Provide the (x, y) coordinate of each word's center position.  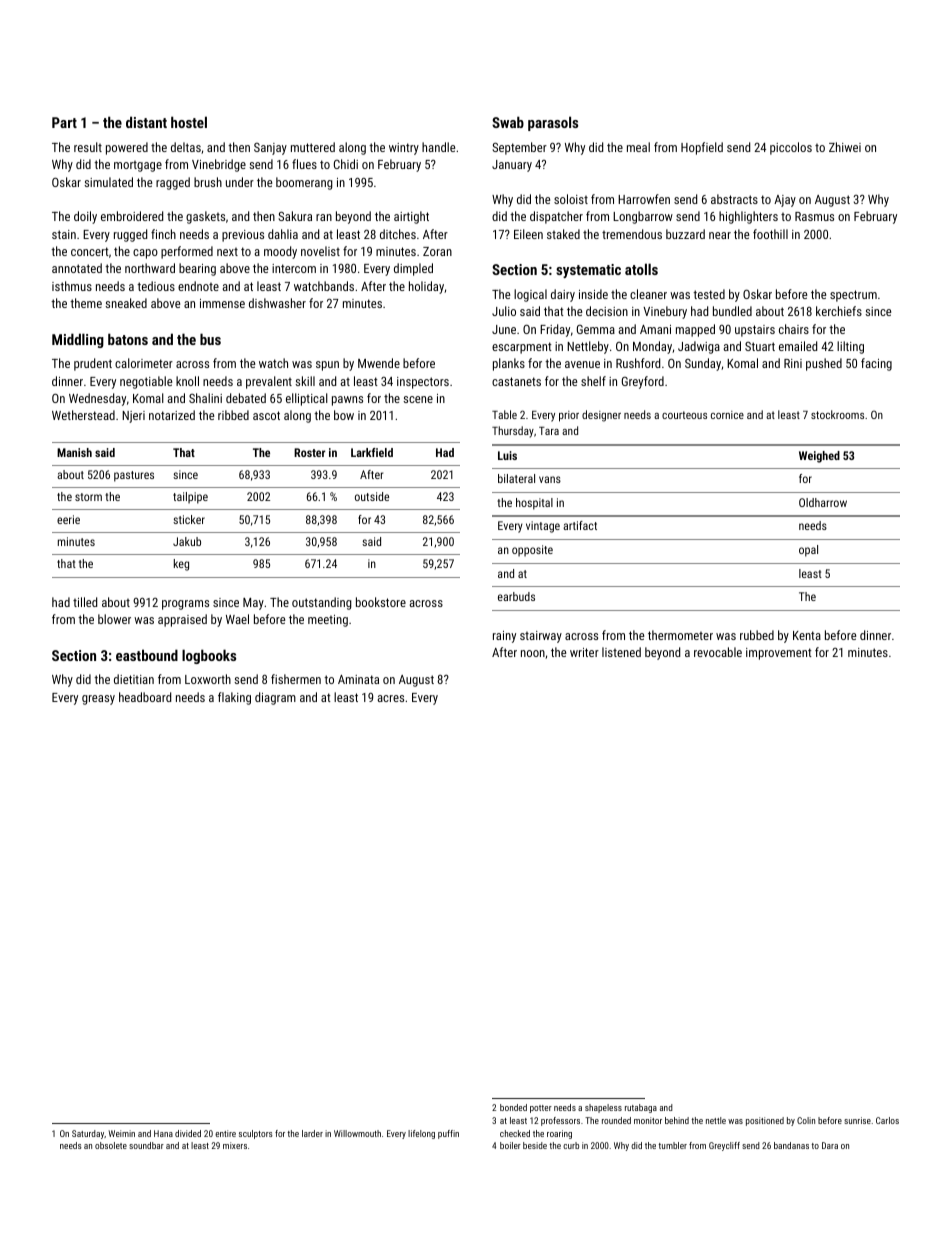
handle (438, 147)
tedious (156, 286)
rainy (504, 637)
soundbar (146, 1145)
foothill (770, 234)
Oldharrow (823, 502)
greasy (98, 700)
